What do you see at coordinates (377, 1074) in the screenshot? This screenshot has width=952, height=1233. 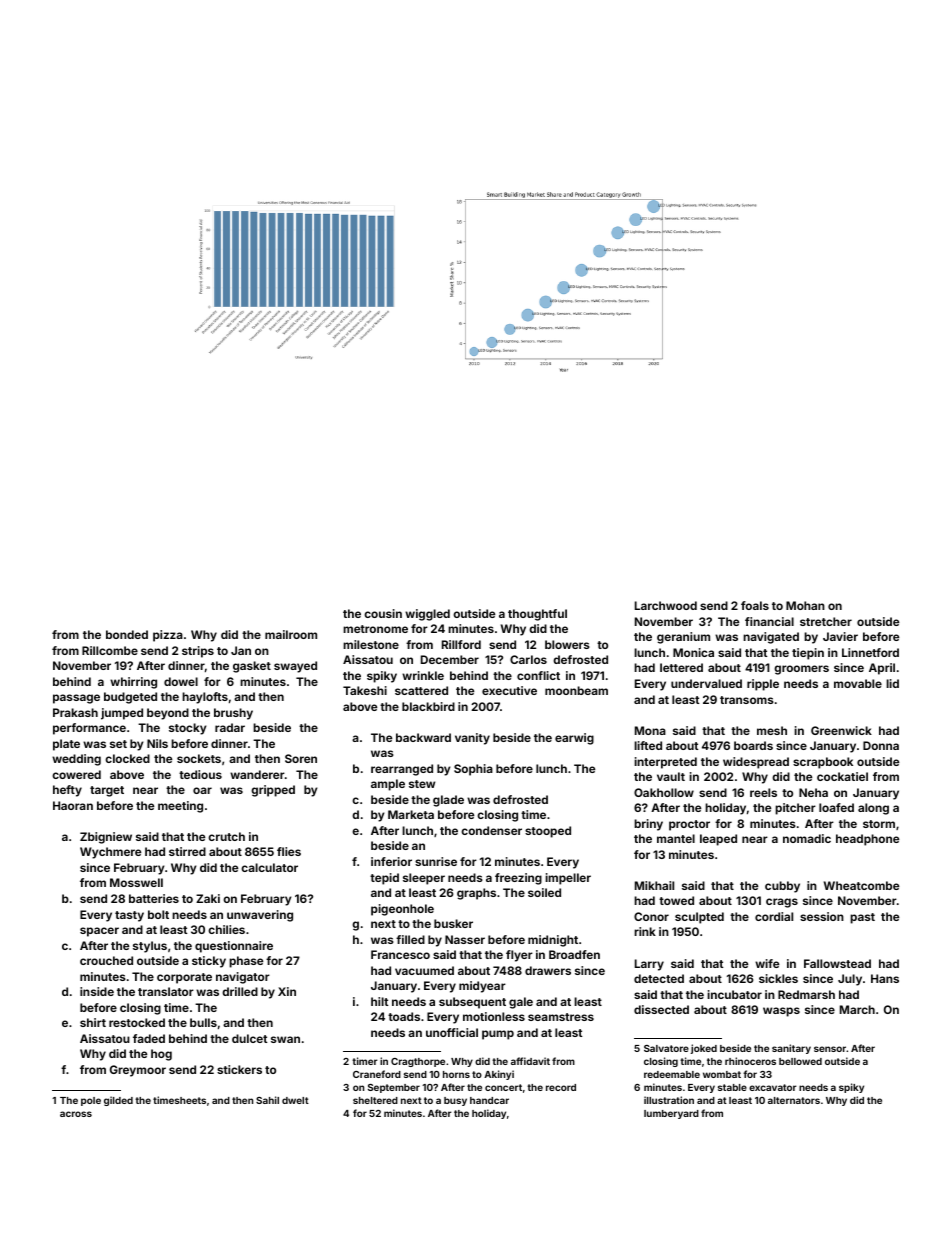 I see `Craneford` at bounding box center [377, 1074].
